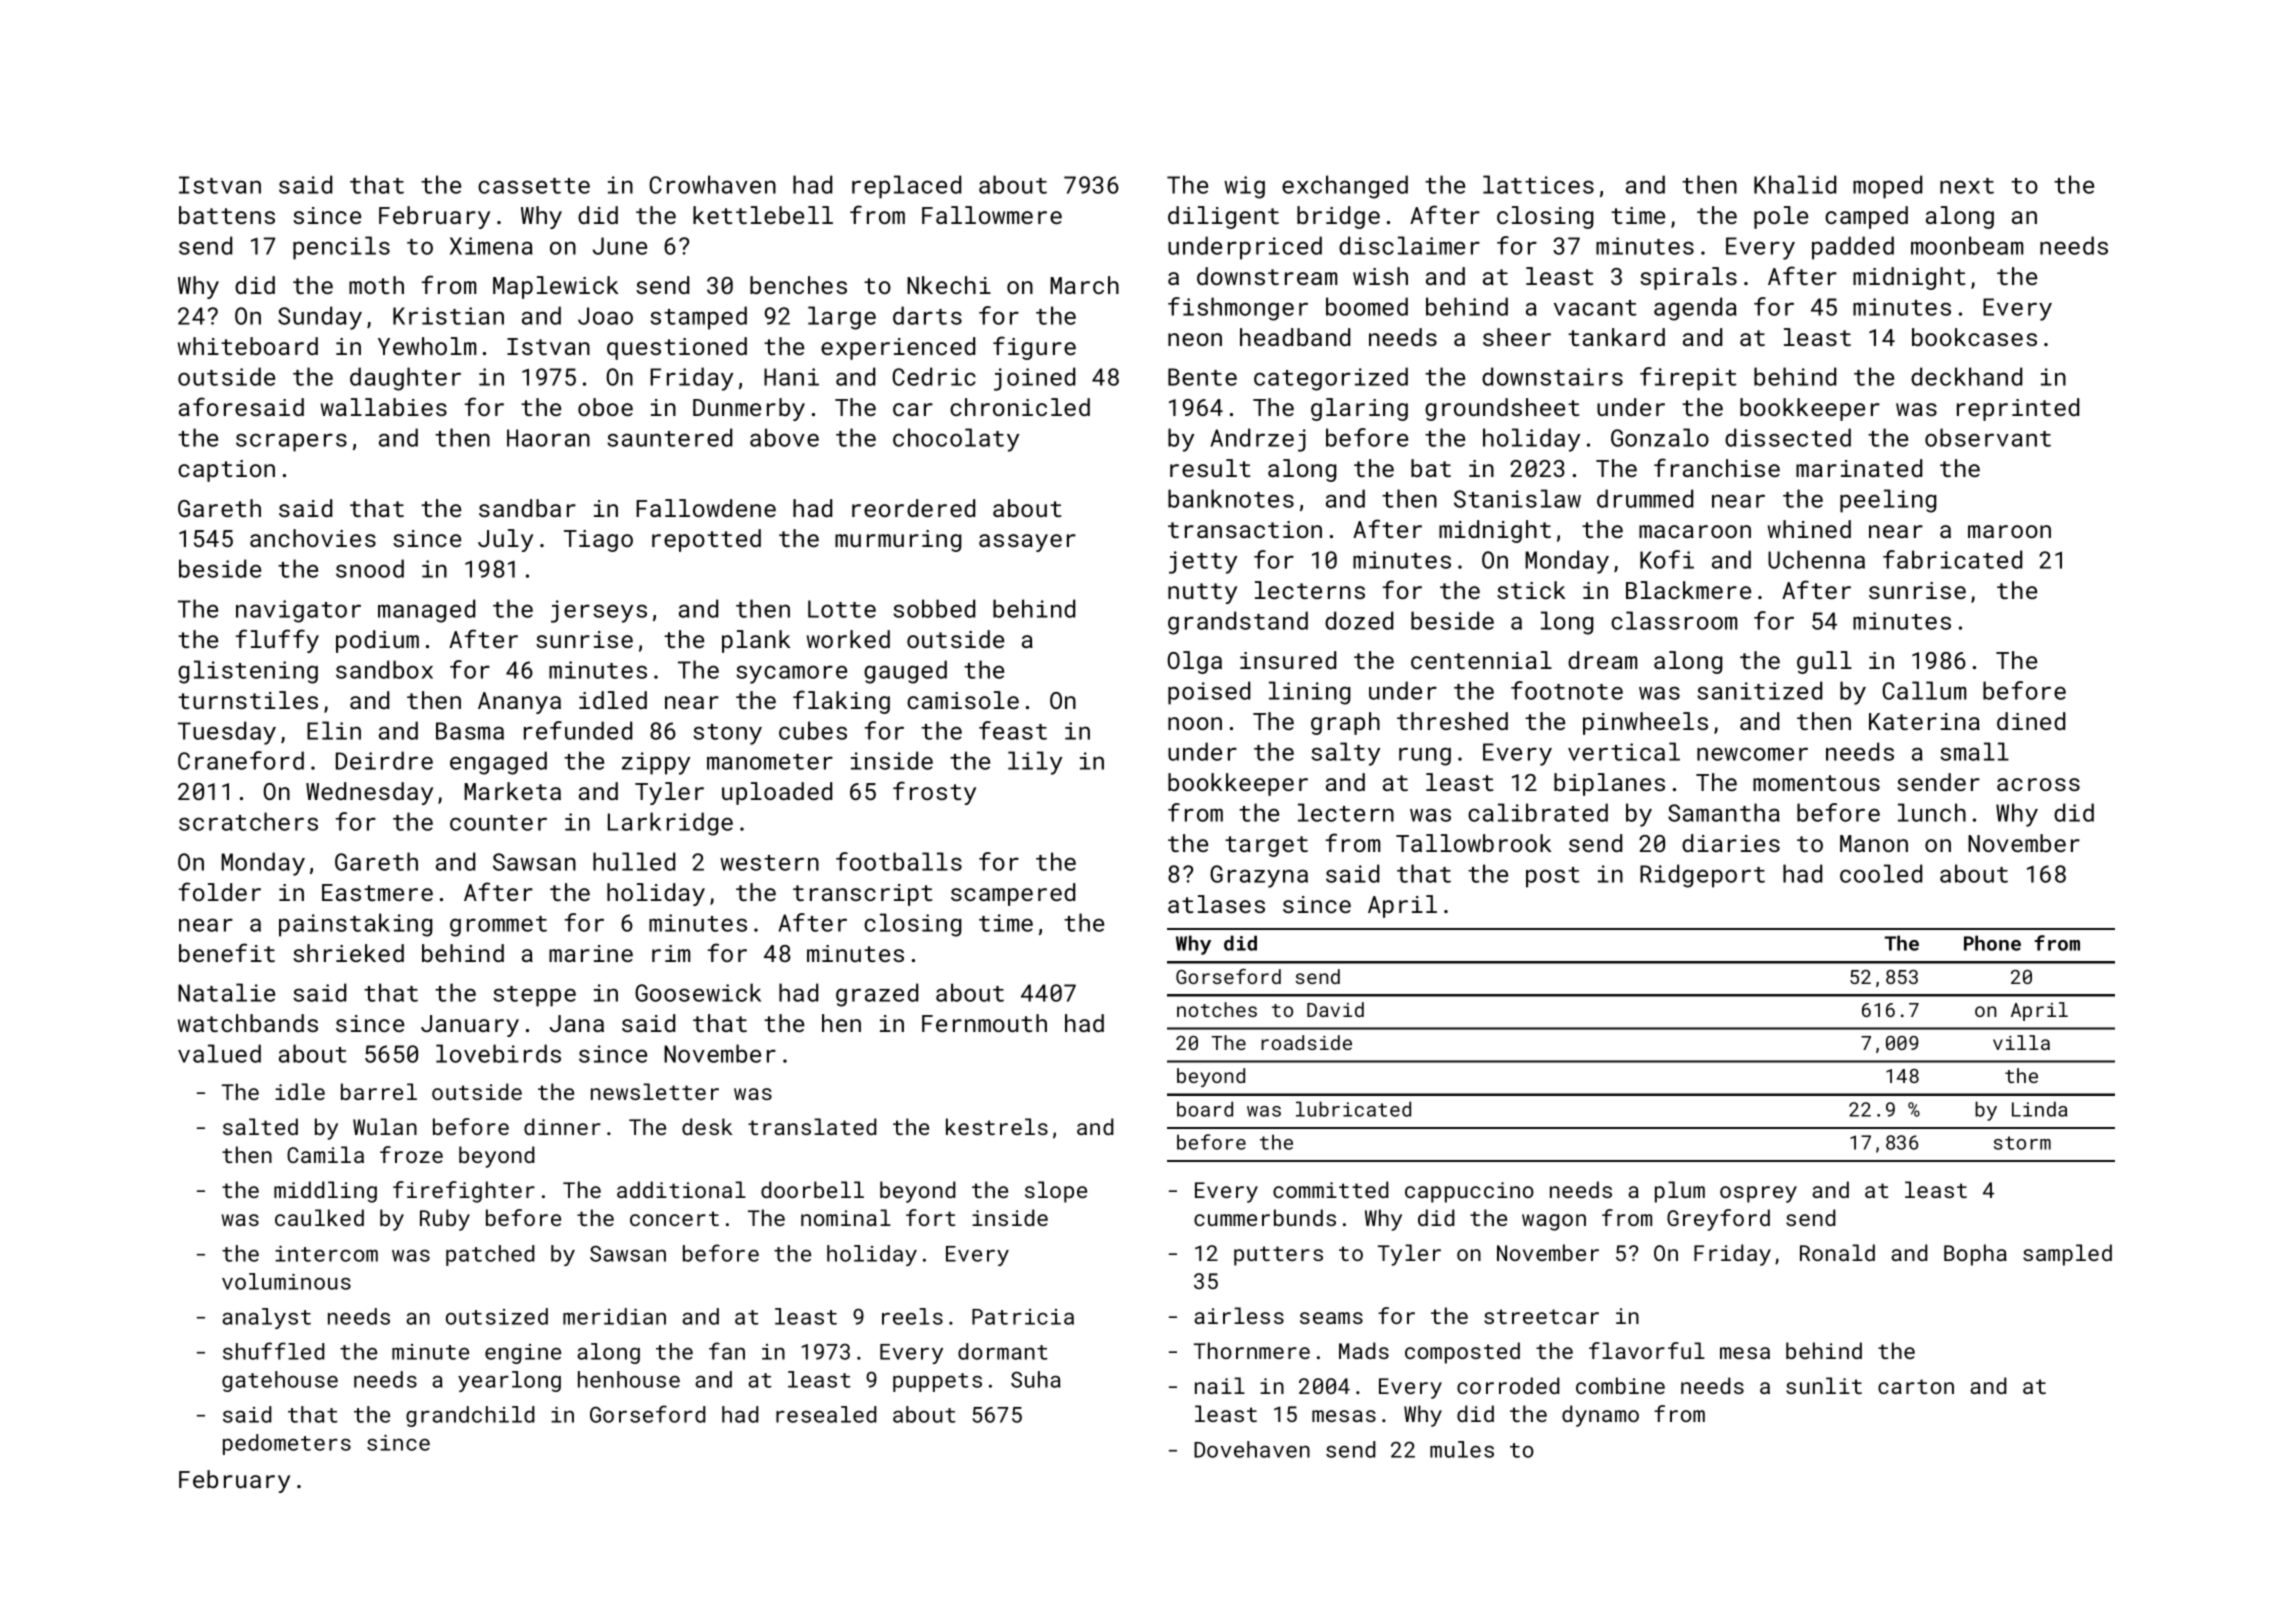 This image has width=2292, height=1620. I want to click on Dovehaven, so click(1252, 1449).
